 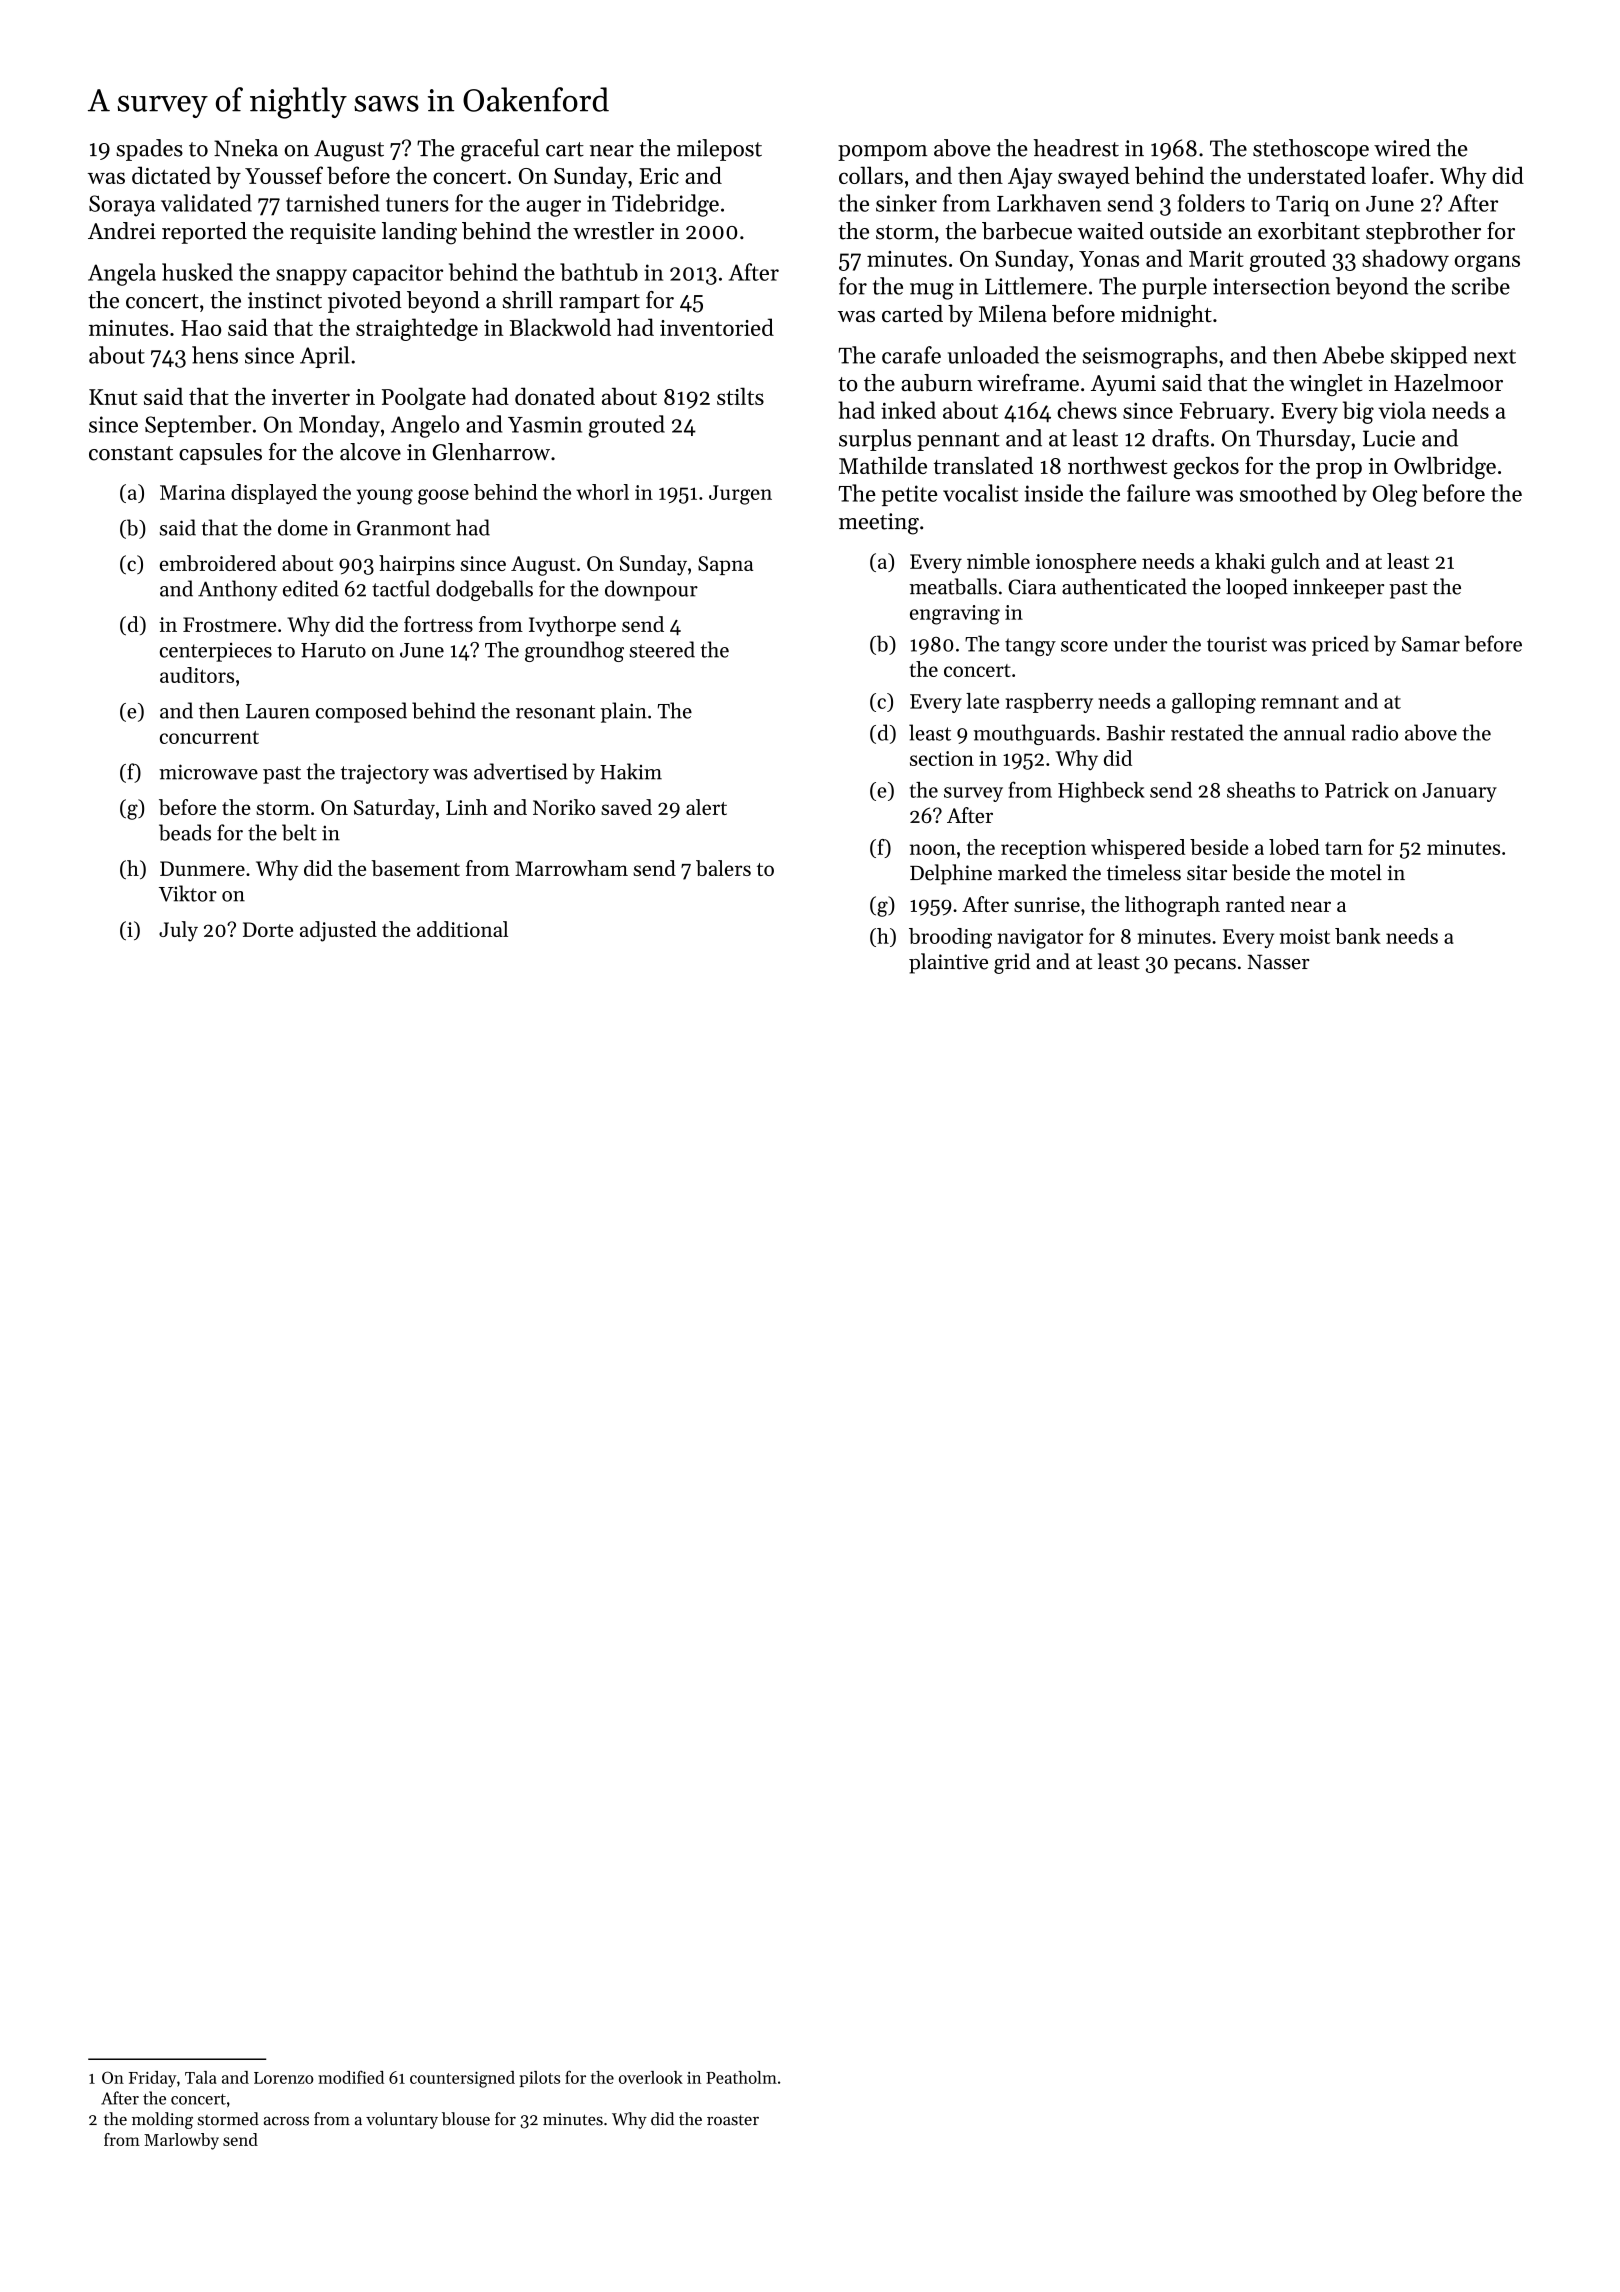 What do you see at coordinates (1402, 148) in the screenshot?
I see `wired` at bounding box center [1402, 148].
